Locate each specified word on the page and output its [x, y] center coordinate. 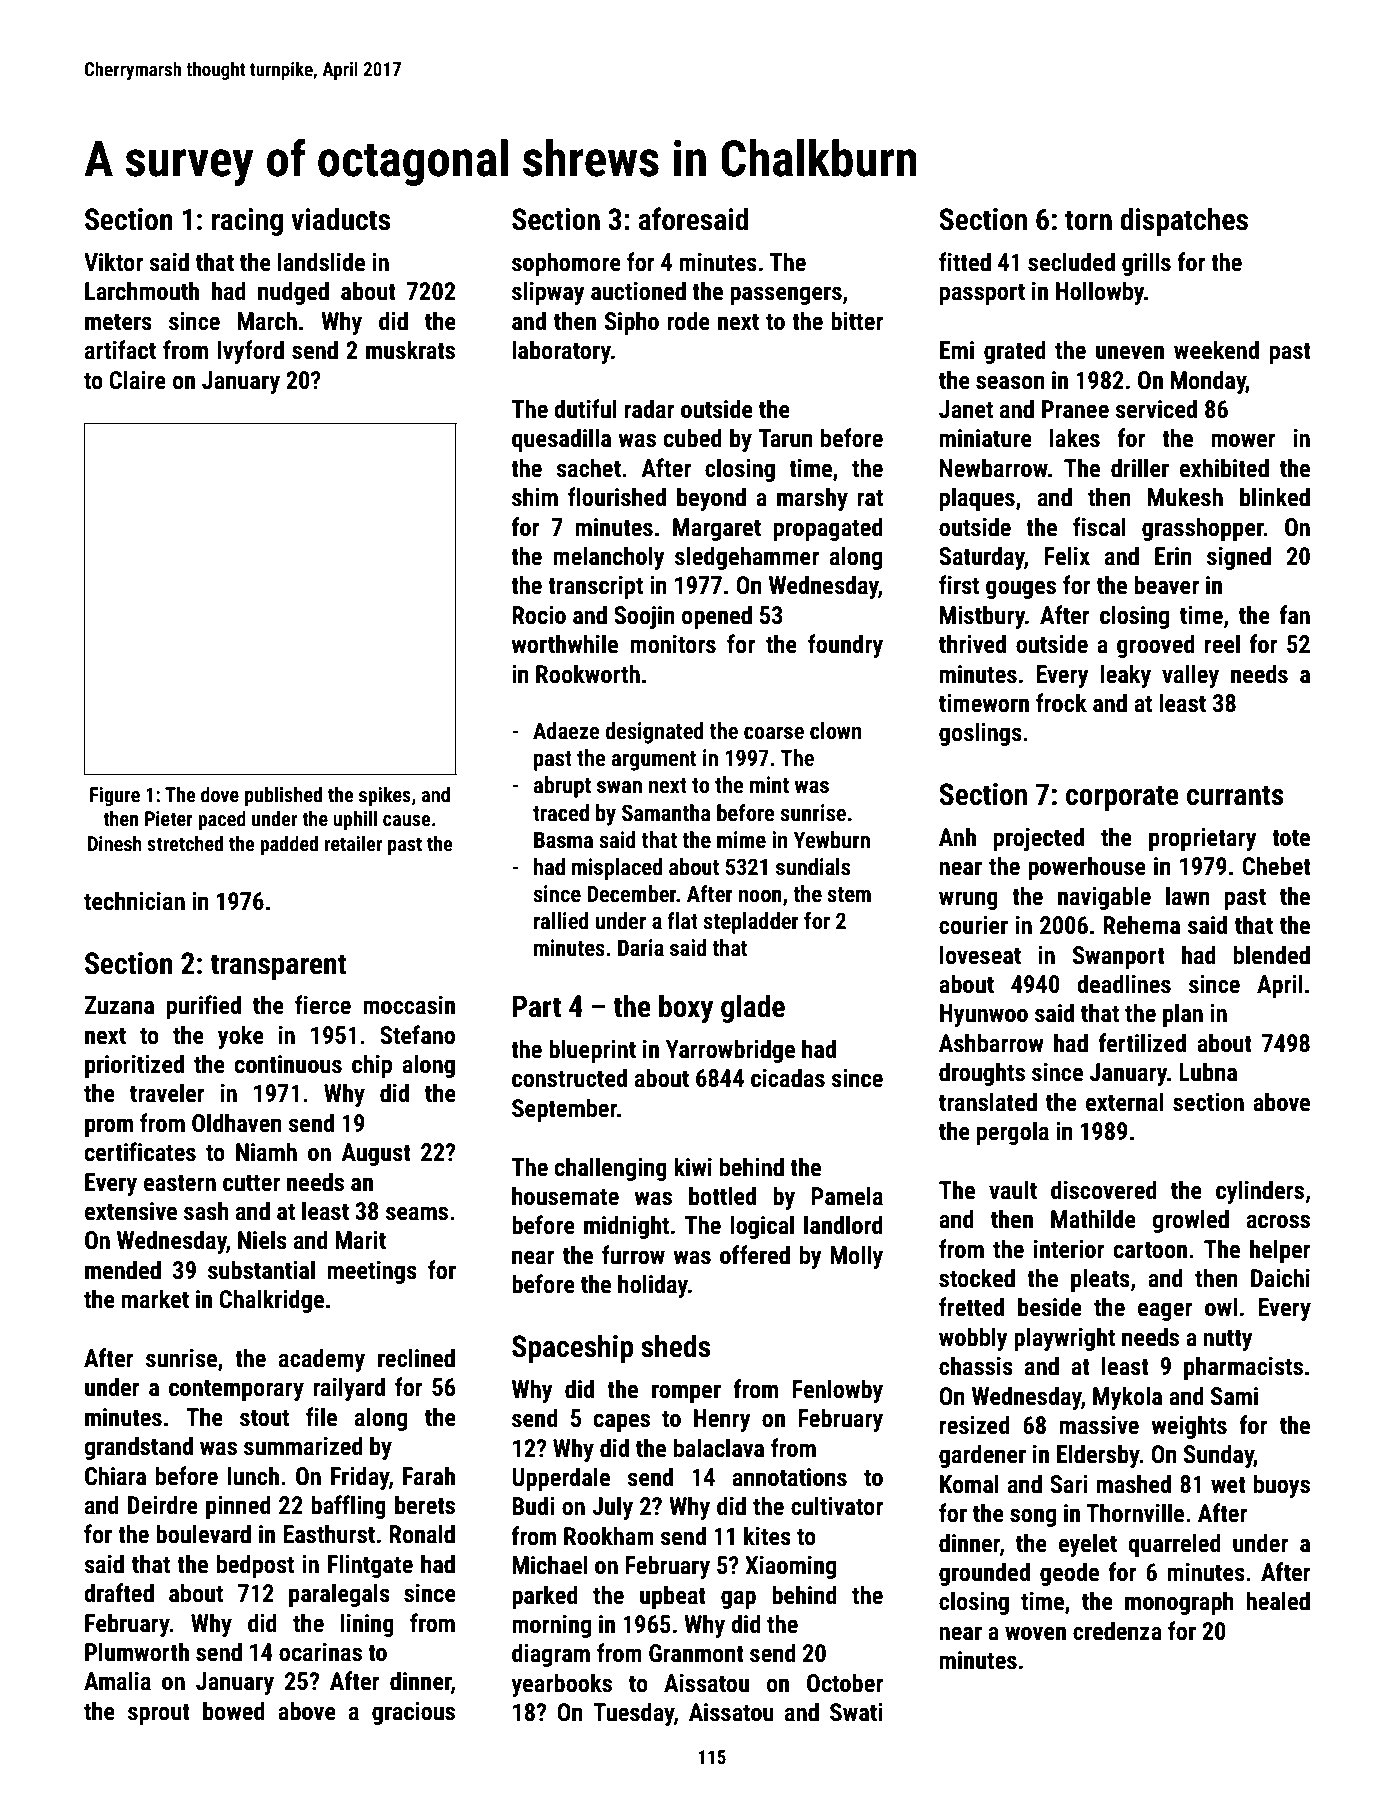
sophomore [566, 264]
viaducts [340, 219]
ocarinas [320, 1652]
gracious [413, 1713]
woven [1035, 1633]
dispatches [1184, 221]
